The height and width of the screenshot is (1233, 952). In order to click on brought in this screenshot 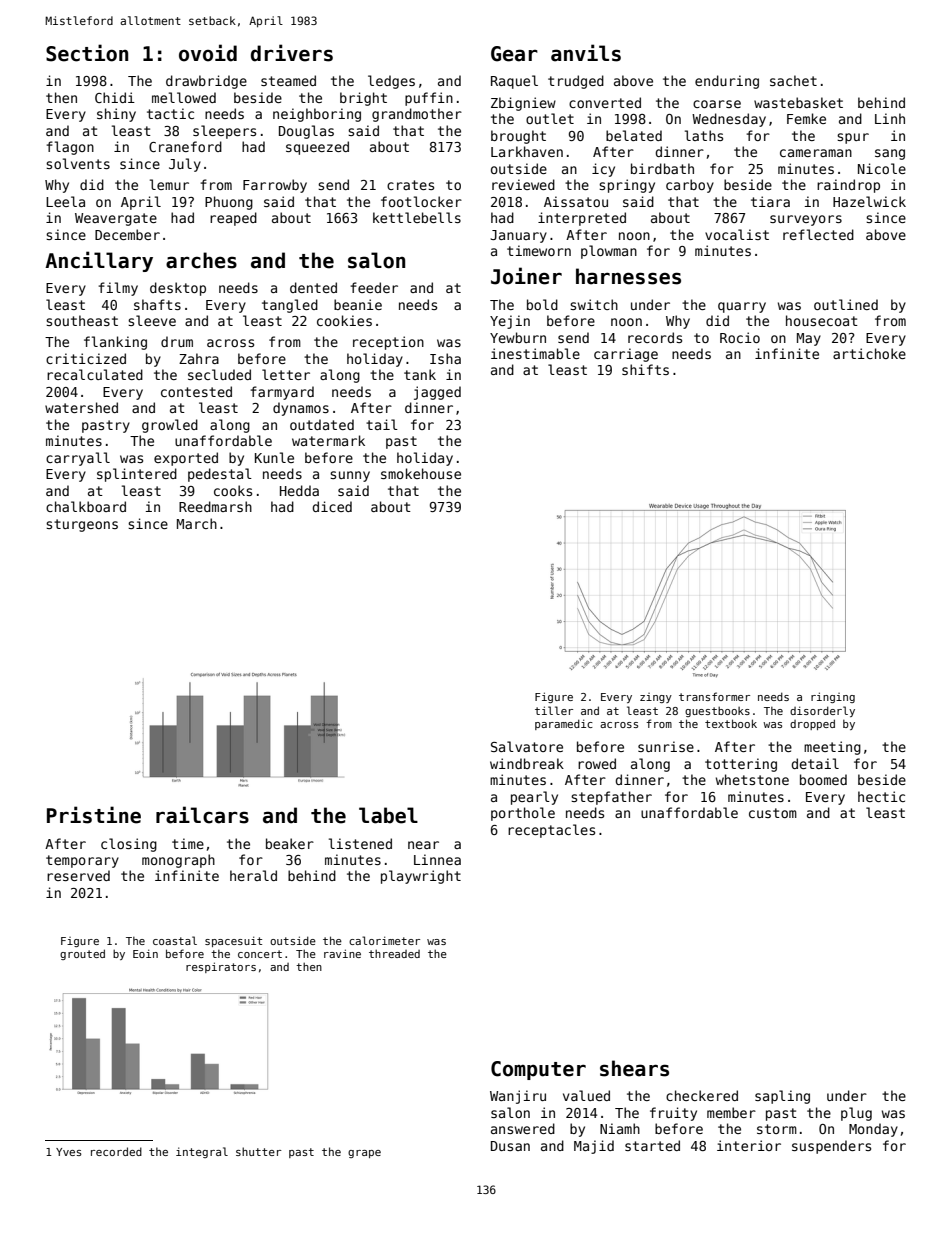, I will do `click(518, 137)`.
